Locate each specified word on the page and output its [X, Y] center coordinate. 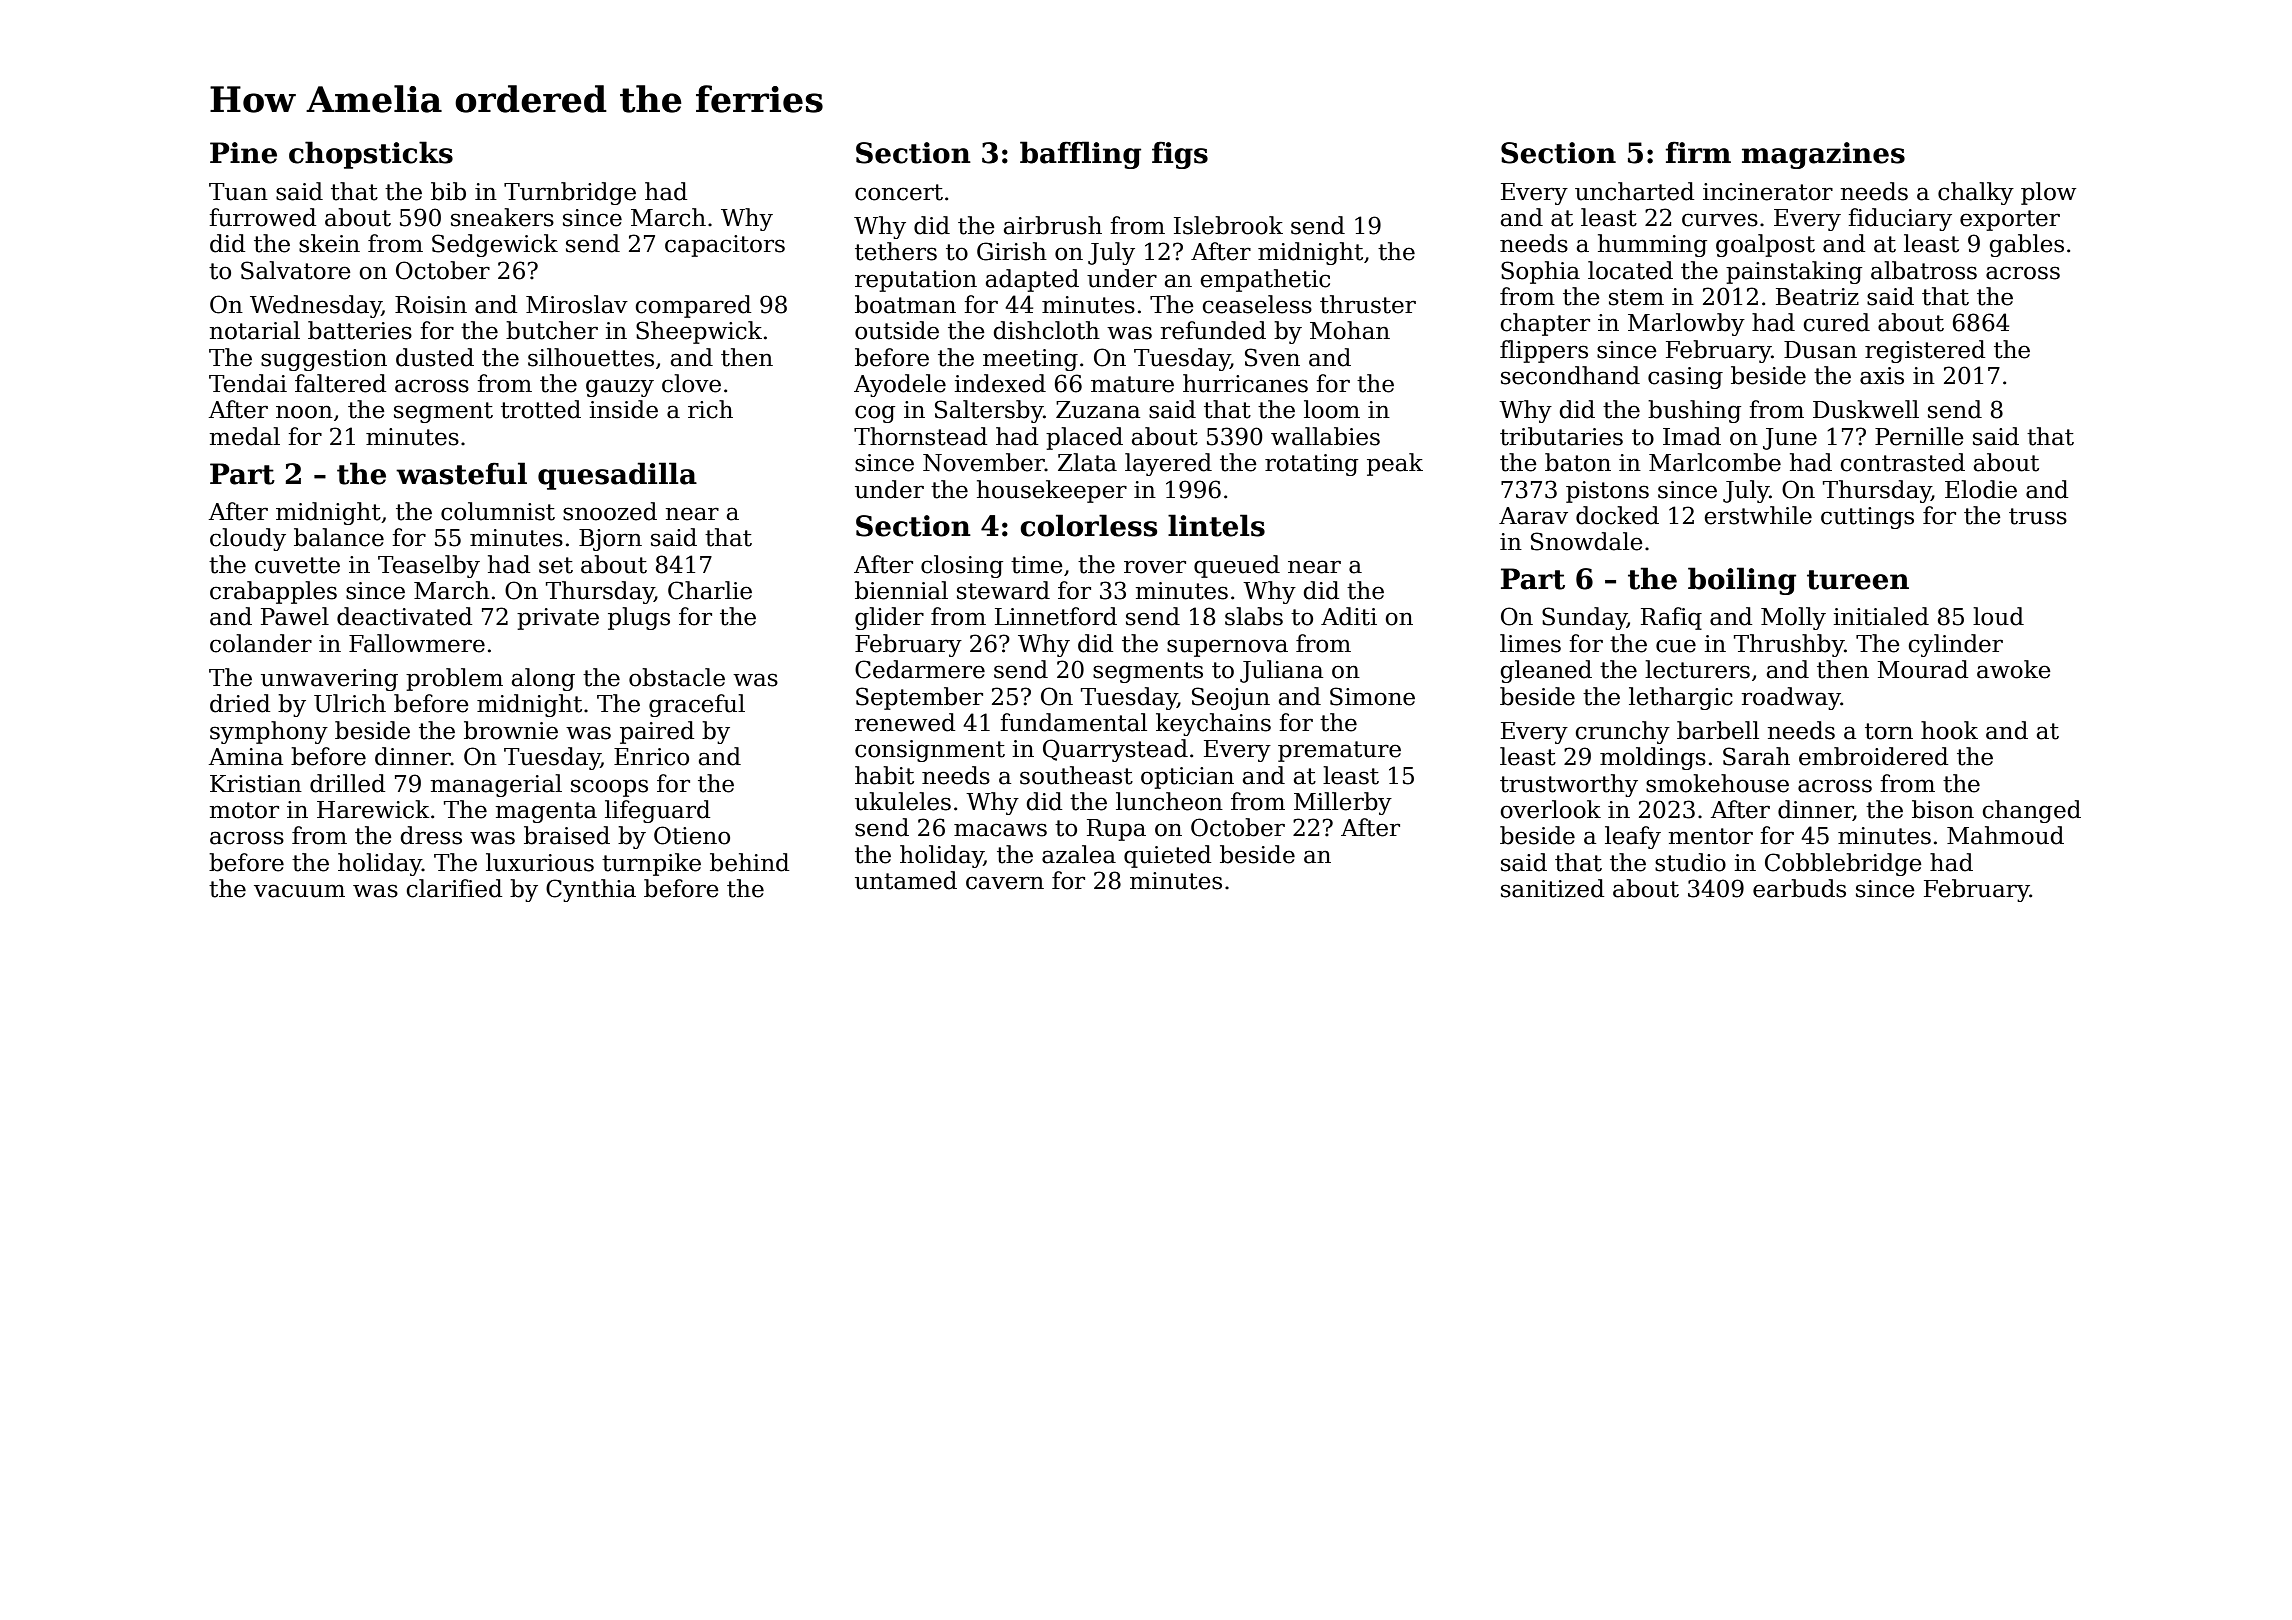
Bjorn [610, 540]
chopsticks [371, 155]
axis [1882, 376]
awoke [2014, 669]
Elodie [1981, 489]
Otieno [692, 835]
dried [240, 703]
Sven [1272, 357]
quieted [1167, 856]
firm [1698, 152]
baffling [1080, 155]
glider [889, 618]
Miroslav [577, 304]
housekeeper [1052, 491]
